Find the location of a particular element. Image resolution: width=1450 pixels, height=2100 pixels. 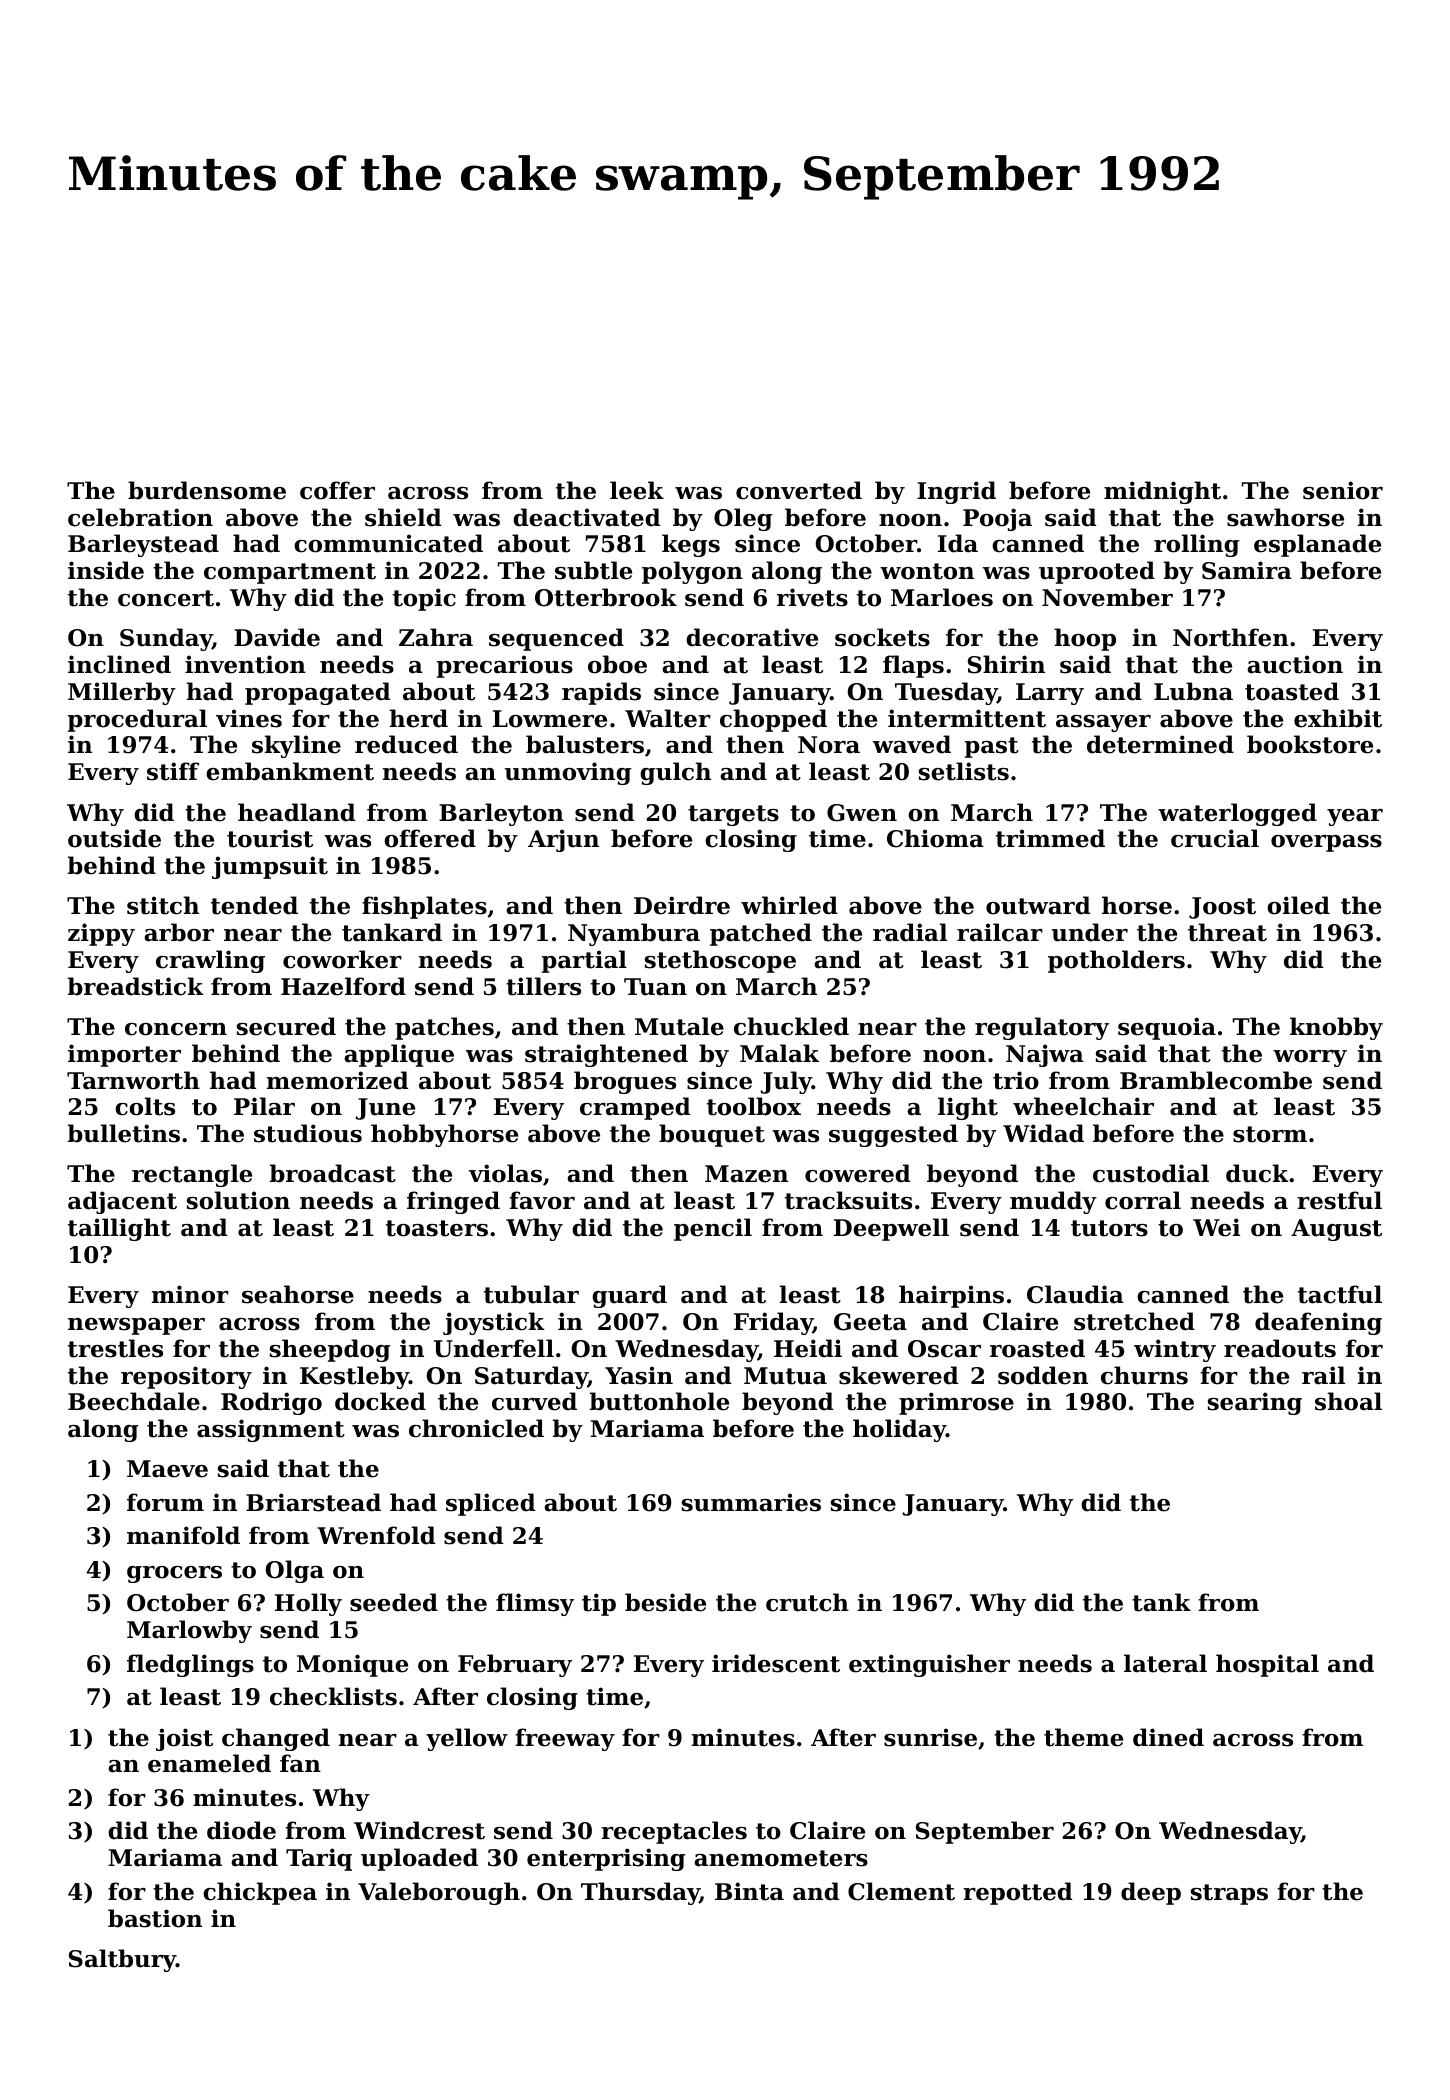

joist is located at coordinates (184, 1739).
